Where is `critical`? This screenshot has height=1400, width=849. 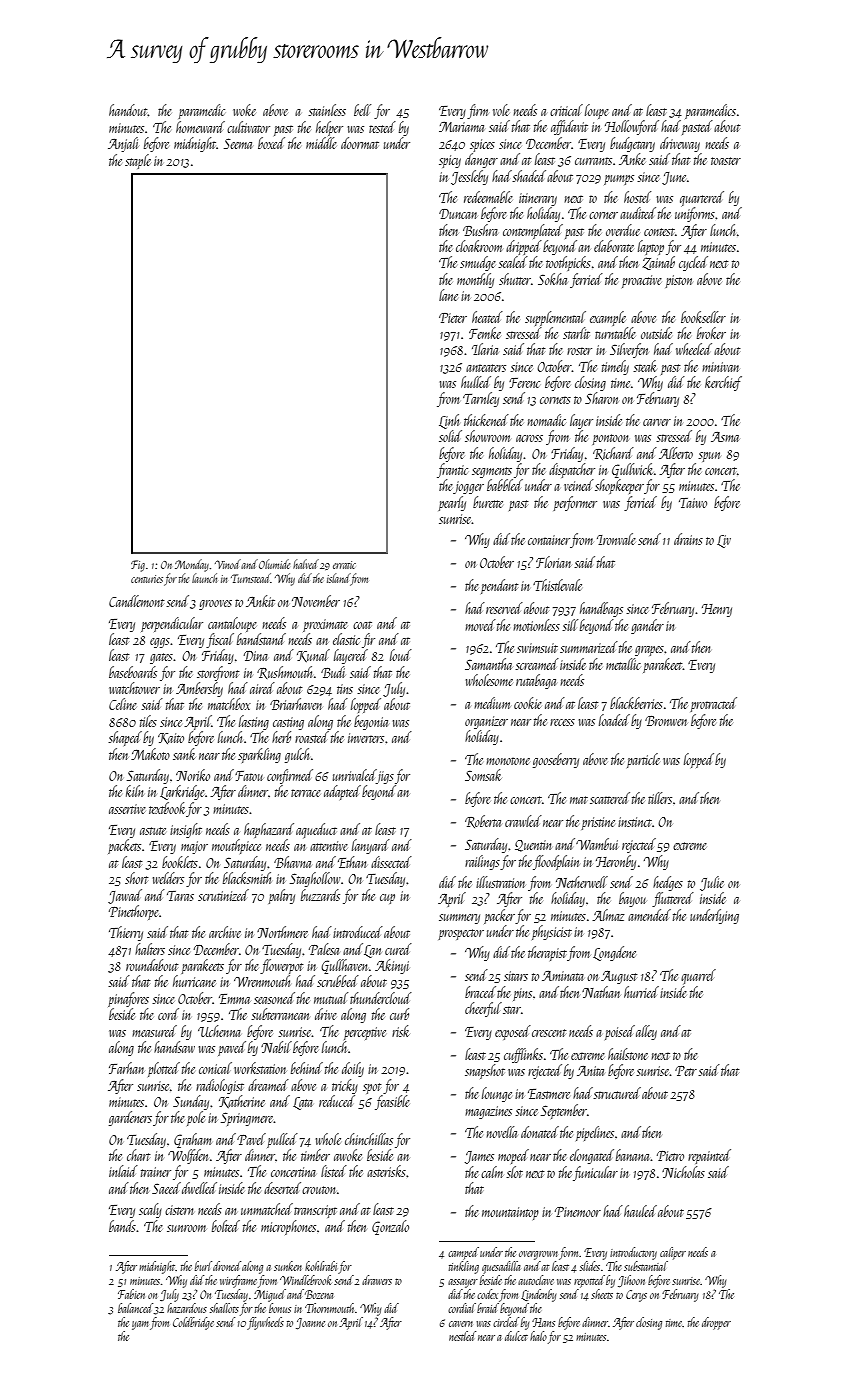 critical is located at coordinates (566, 110).
